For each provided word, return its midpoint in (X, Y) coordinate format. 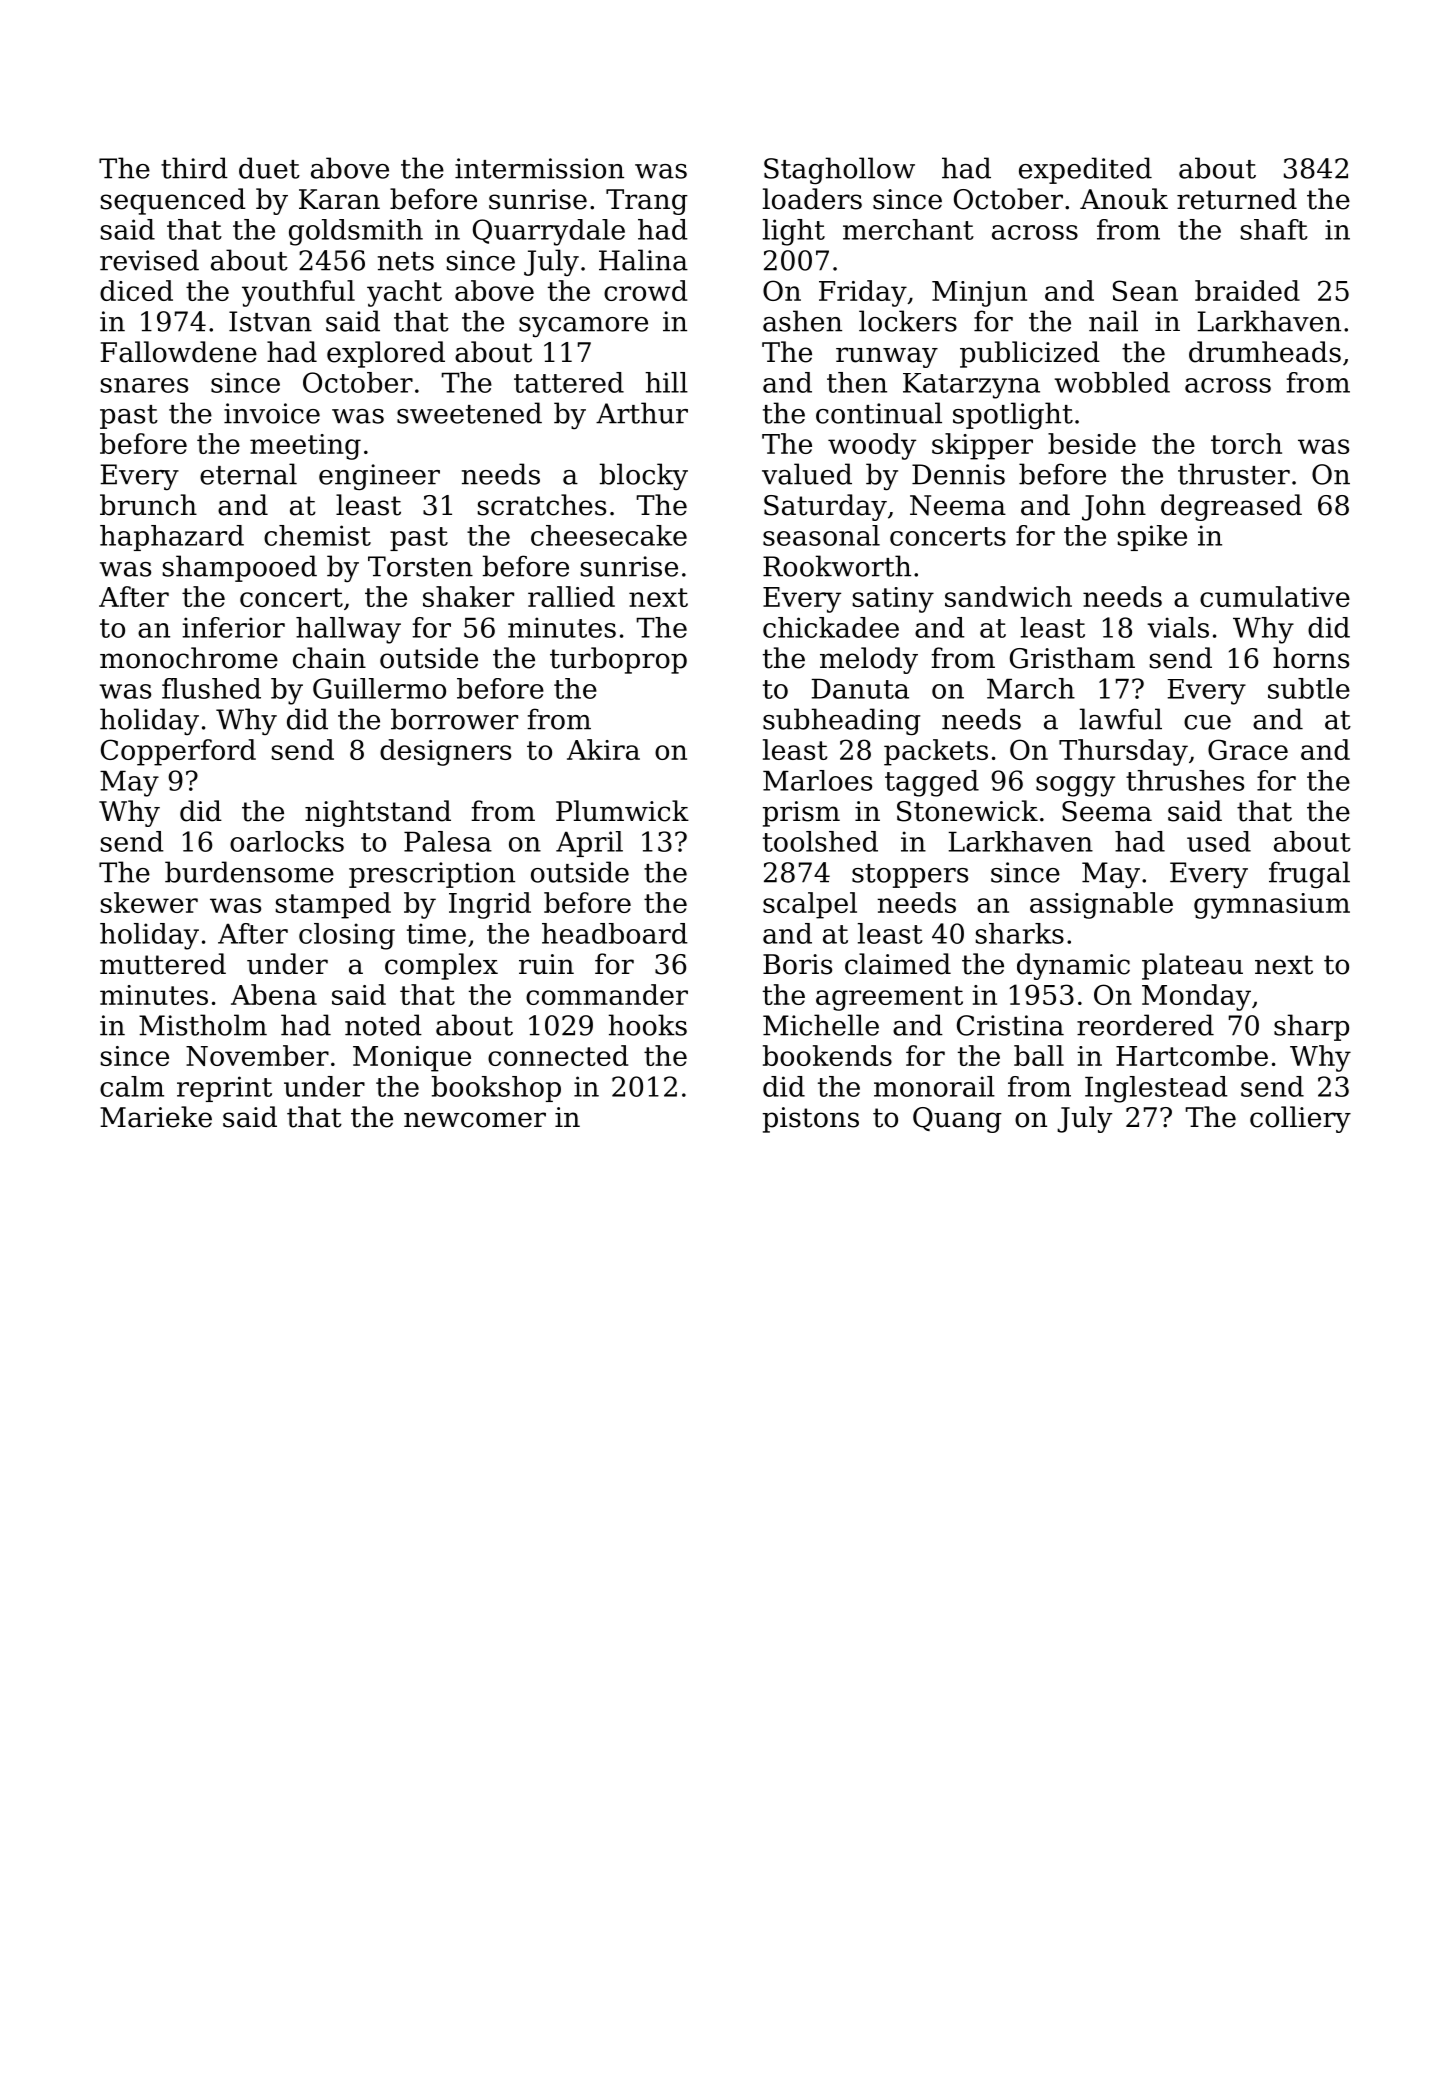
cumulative (1275, 596)
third (194, 168)
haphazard (172, 538)
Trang (647, 202)
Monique (412, 1059)
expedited (1085, 170)
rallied (571, 596)
